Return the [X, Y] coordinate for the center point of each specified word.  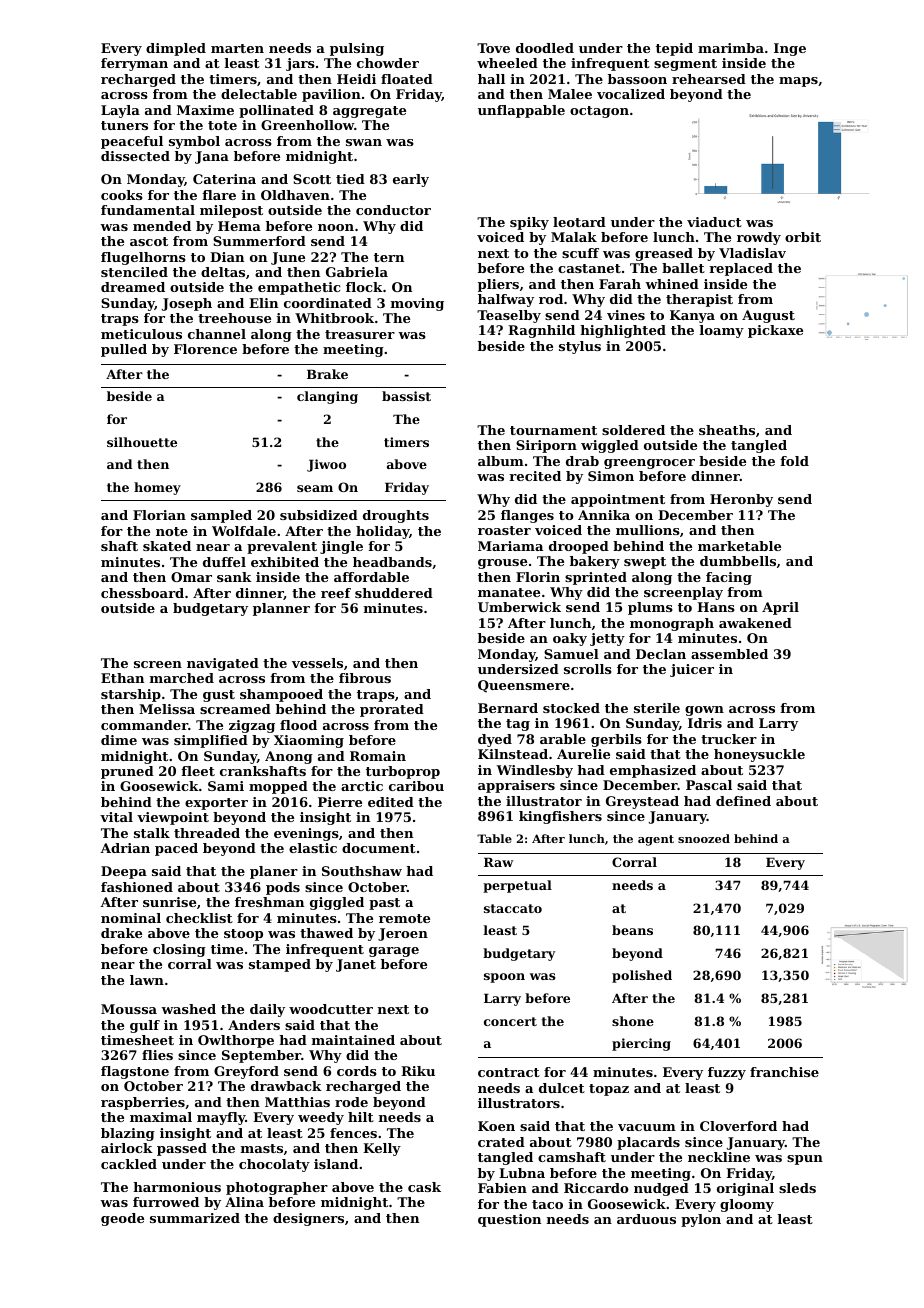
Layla [120, 111]
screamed [235, 709]
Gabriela [357, 272]
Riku [418, 1071]
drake [121, 933]
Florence [205, 349]
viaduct [714, 222]
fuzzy [727, 1073]
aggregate [369, 112]
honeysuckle [759, 755]
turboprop [403, 772]
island [336, 1164]
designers [308, 1219]
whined [672, 284]
